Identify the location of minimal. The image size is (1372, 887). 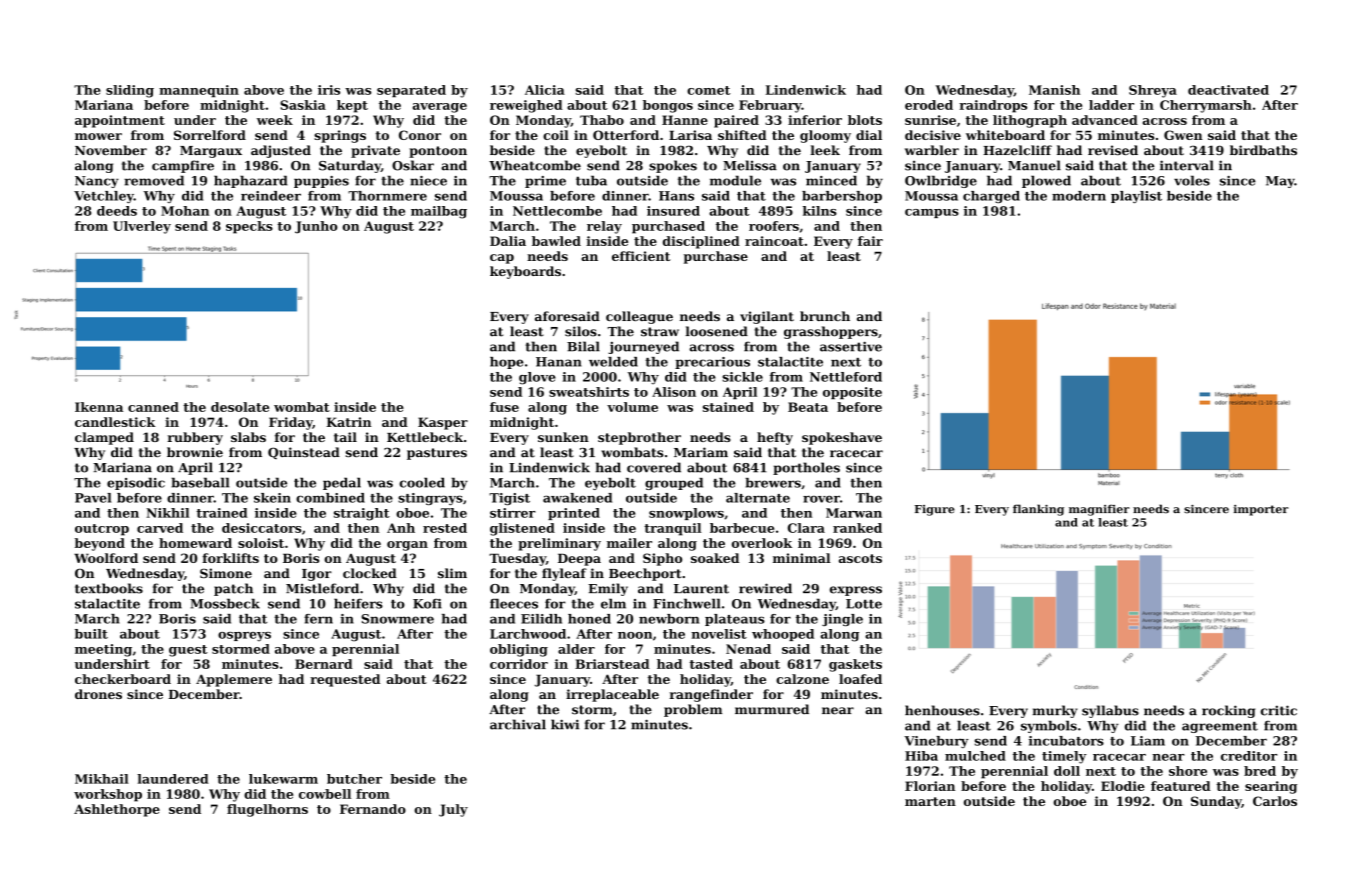
(802, 558).
